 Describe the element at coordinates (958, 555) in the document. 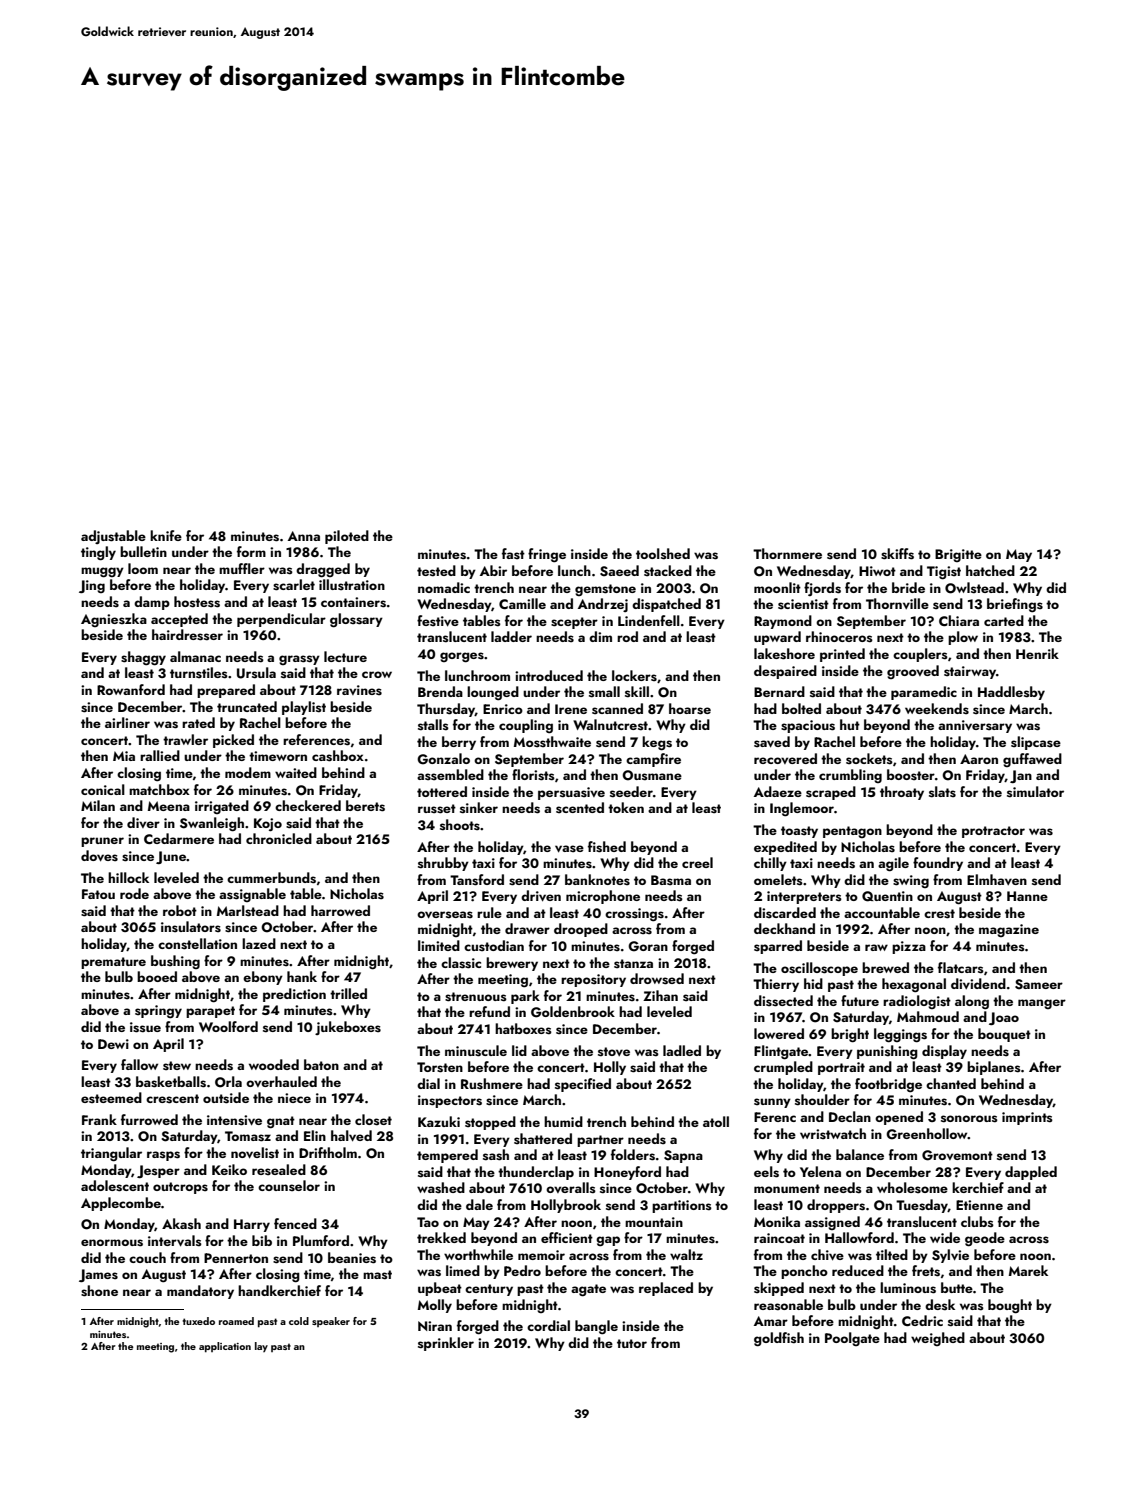

I see `Brigitte` at that location.
